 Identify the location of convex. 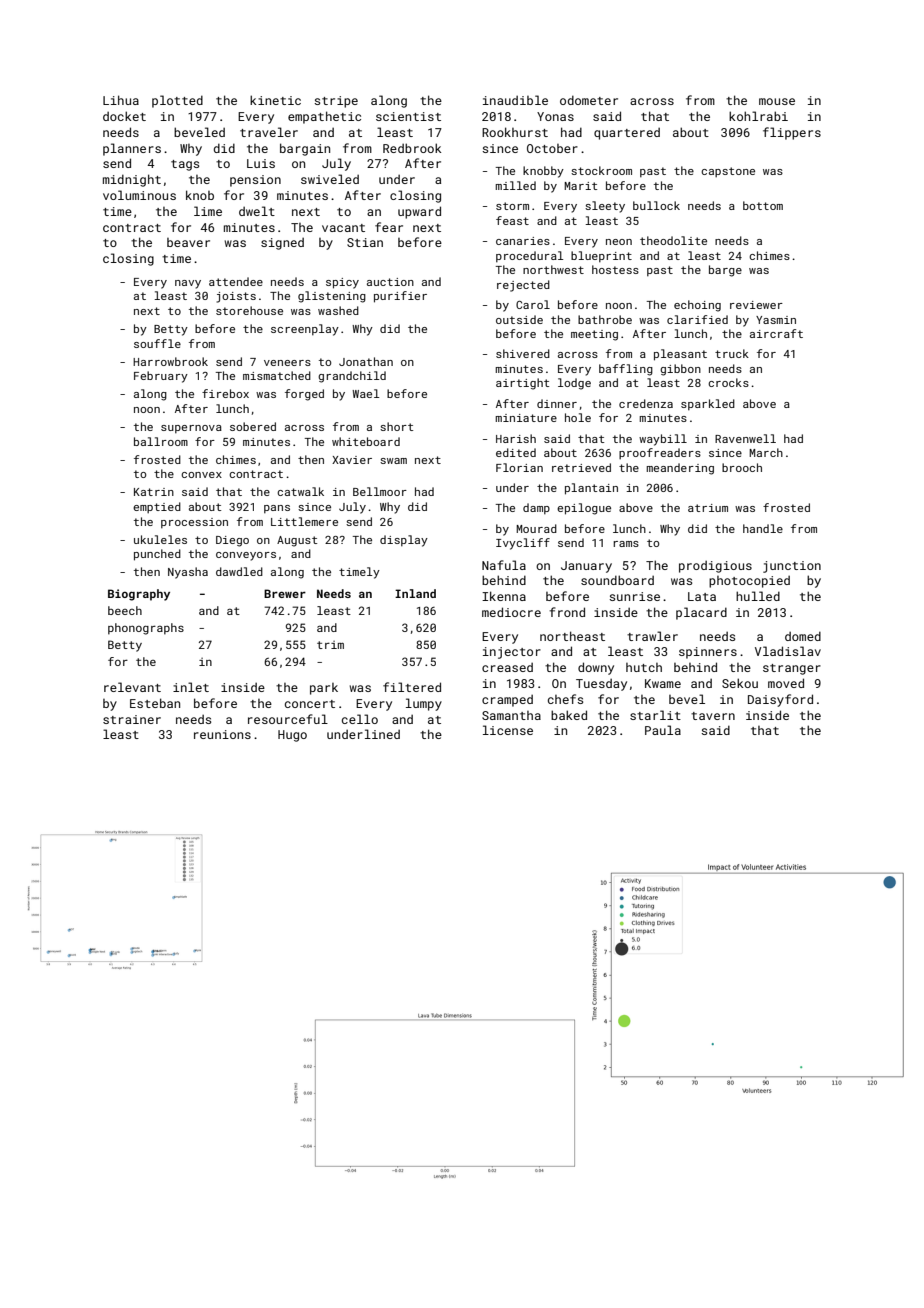
(201, 475).
